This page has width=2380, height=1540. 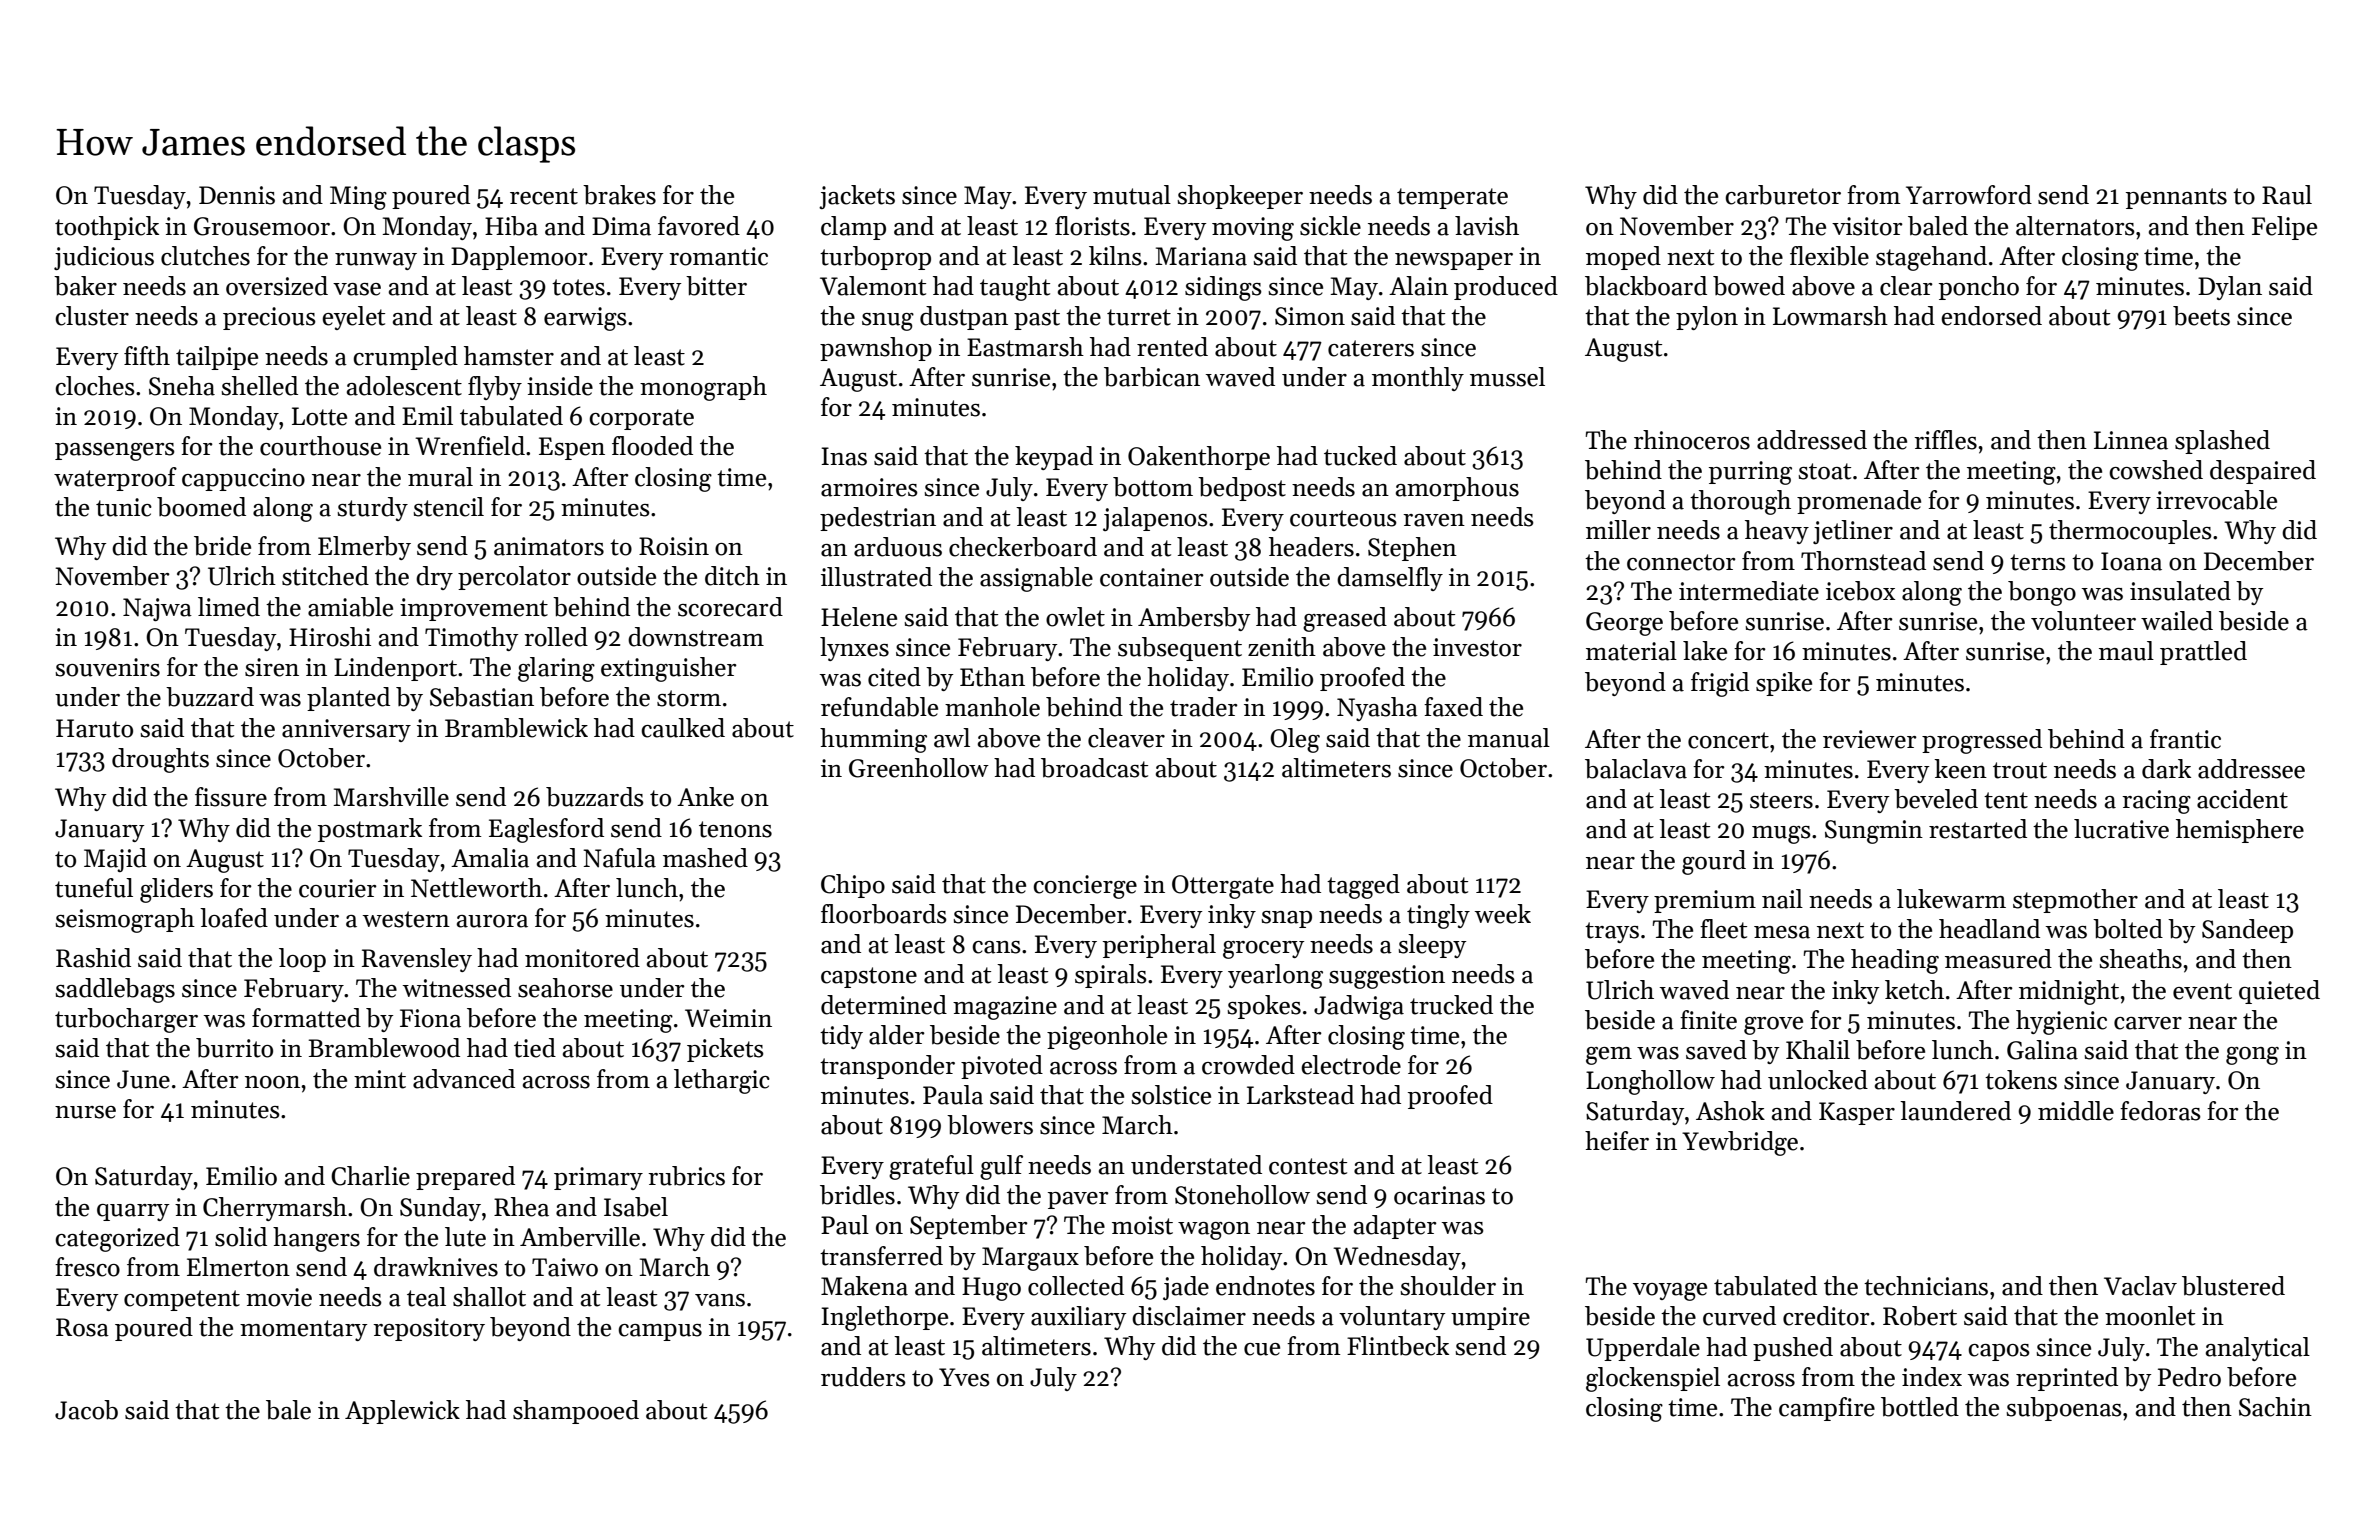 What do you see at coordinates (237, 195) in the page?
I see `Dennis` at bounding box center [237, 195].
